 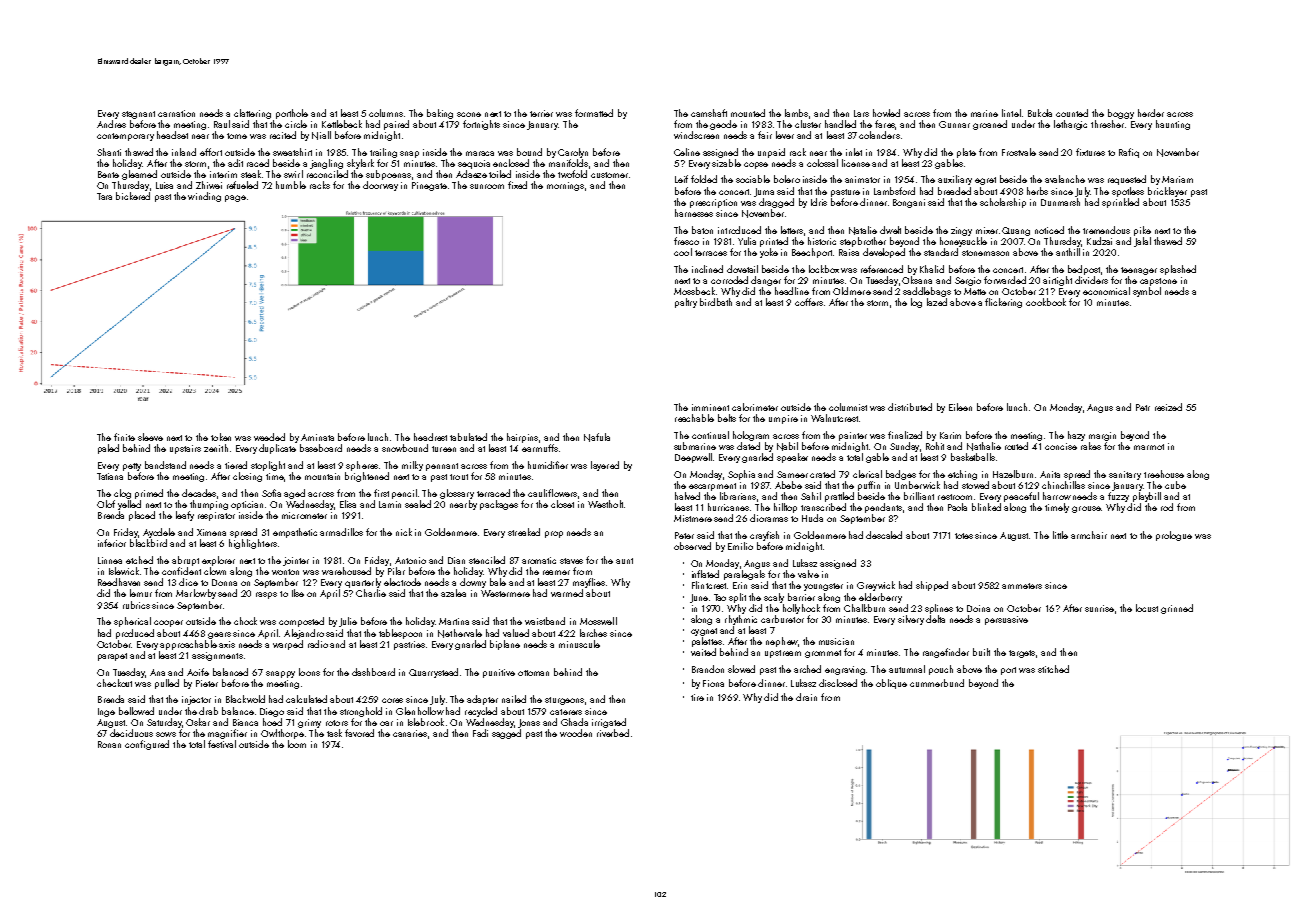 I want to click on wooden, so click(x=576, y=733).
